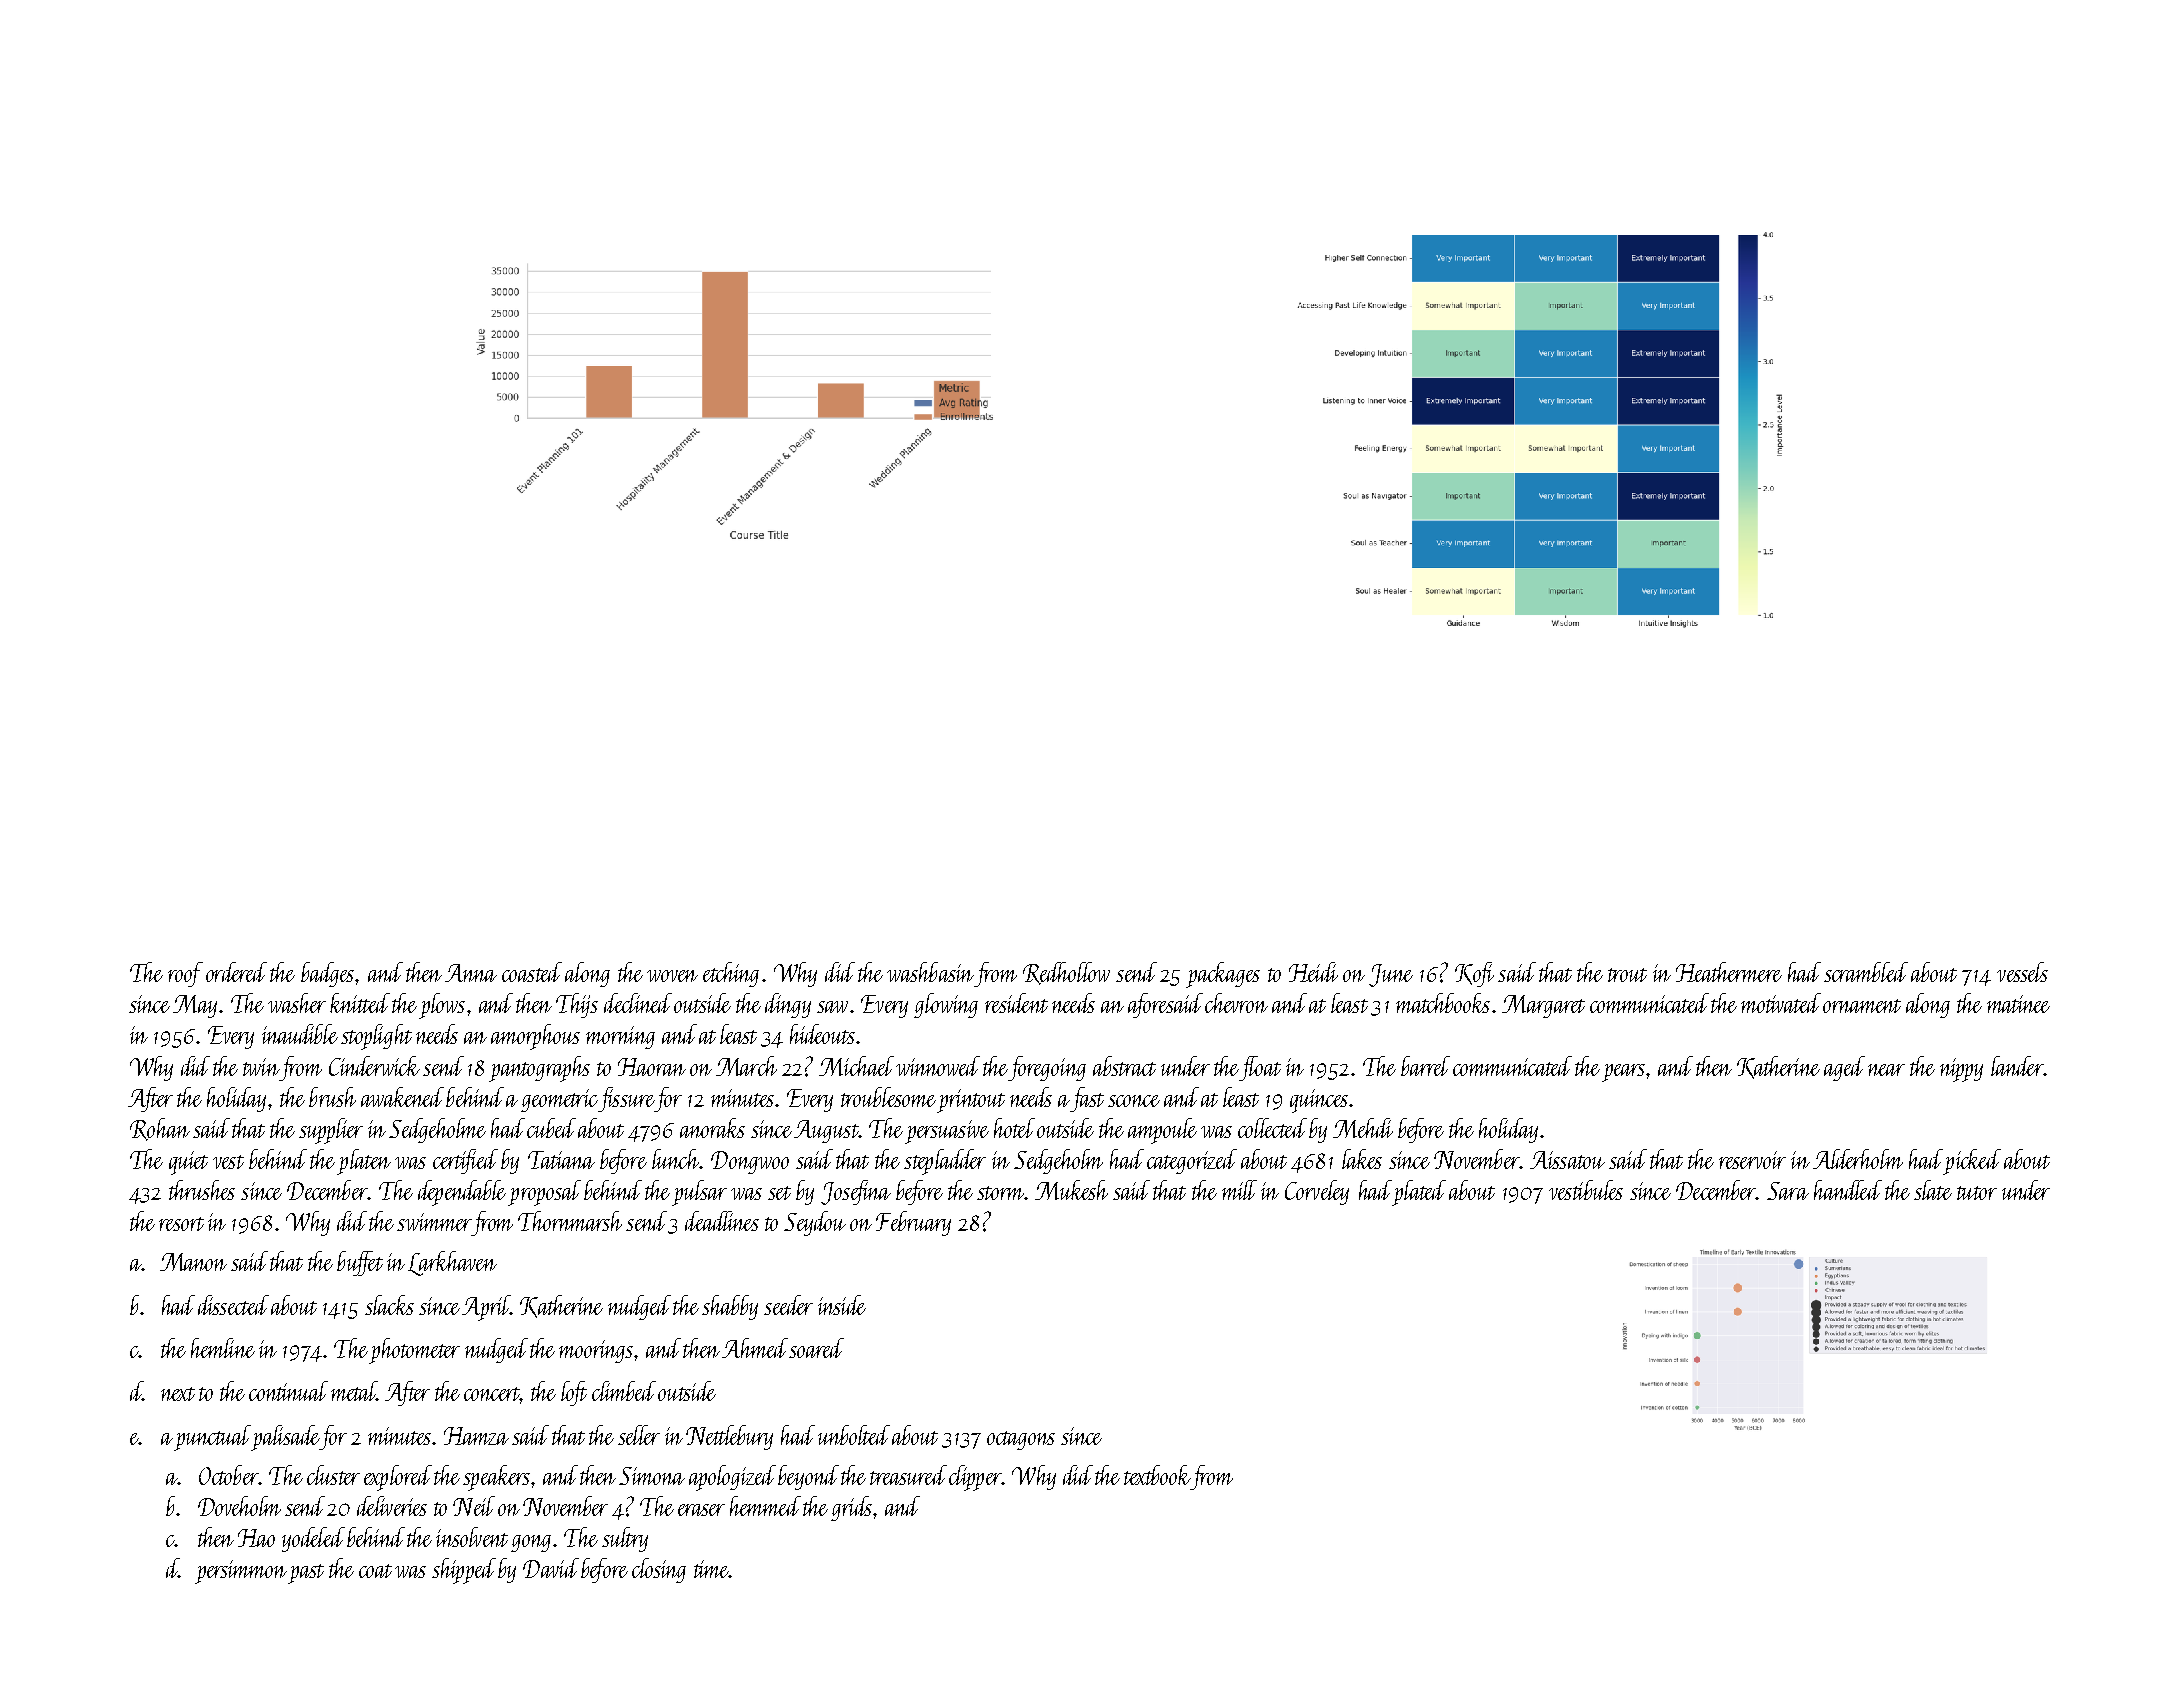  What do you see at coordinates (816, 1348) in the screenshot?
I see `soared` at bounding box center [816, 1348].
